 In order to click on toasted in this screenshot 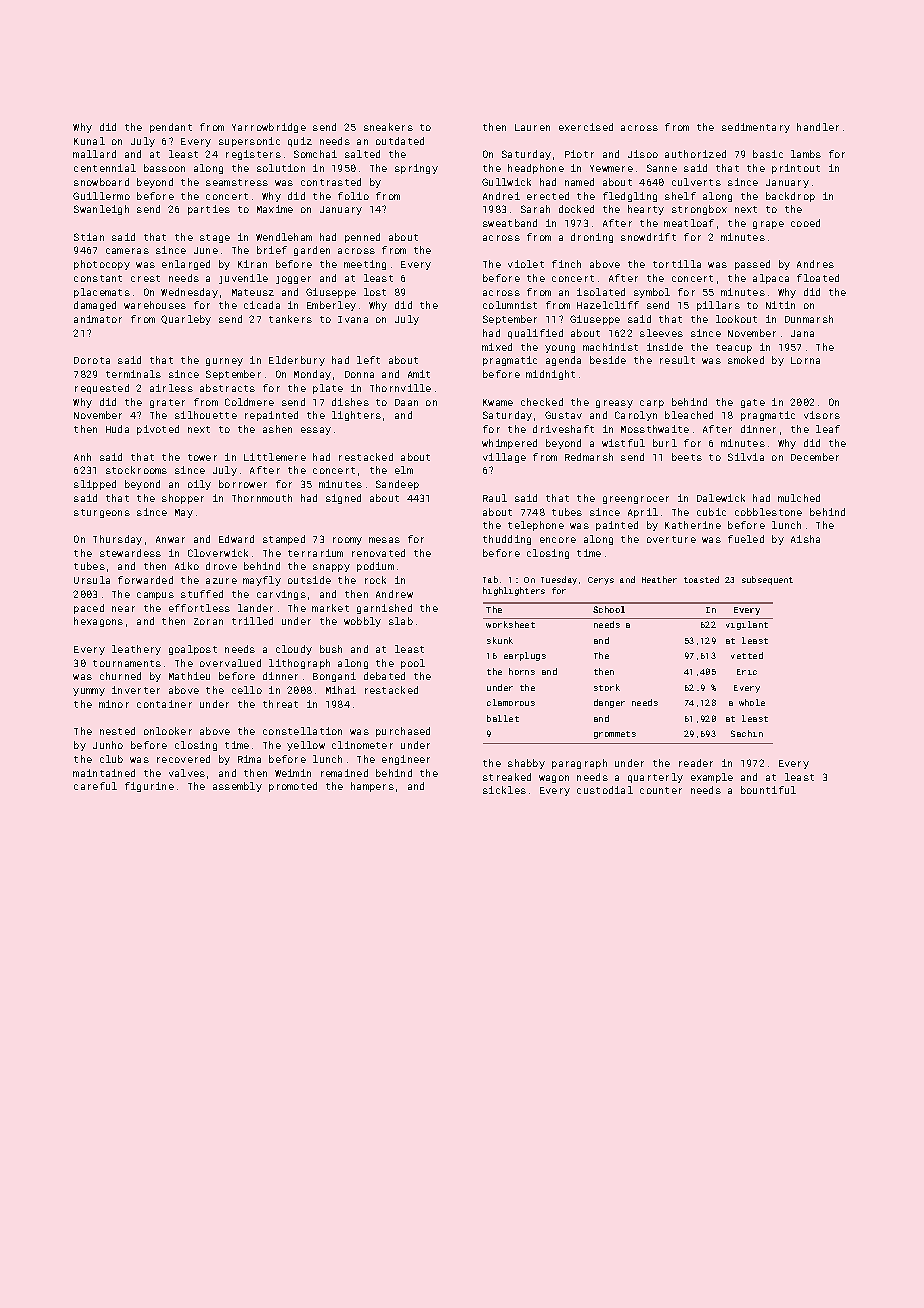, I will do `click(701, 579)`.
